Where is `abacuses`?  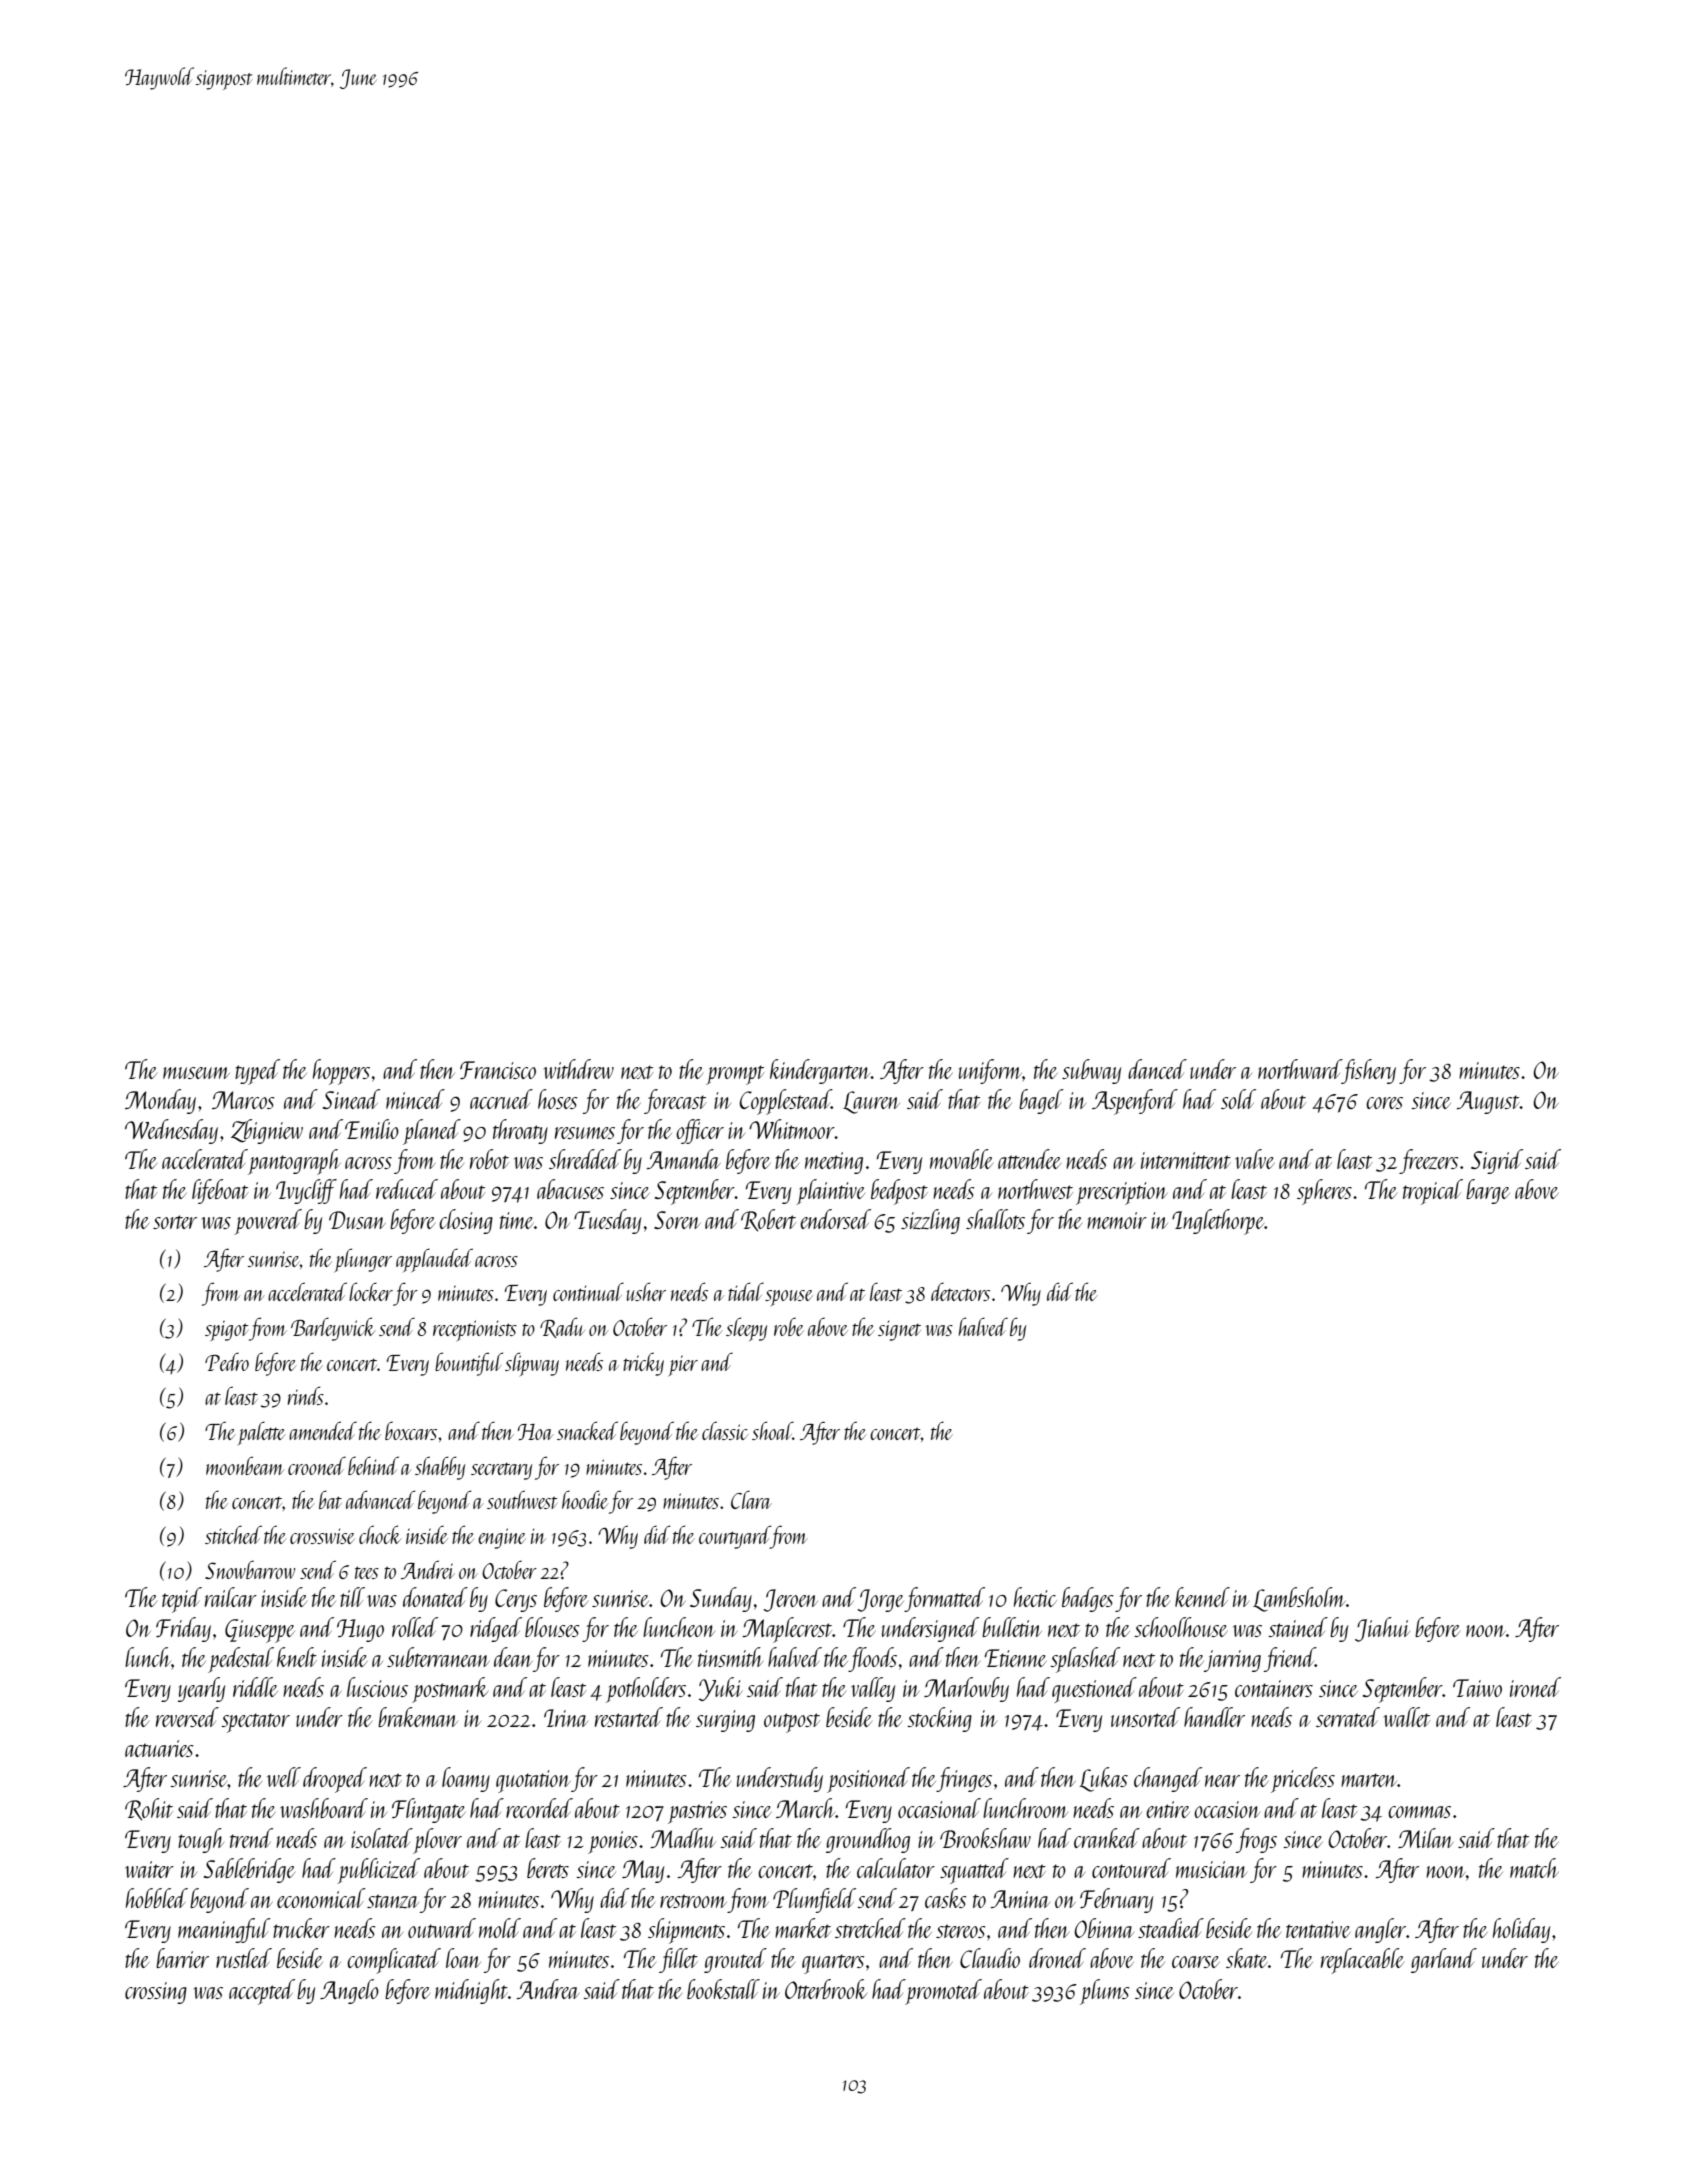
abacuses is located at coordinates (570, 1189).
